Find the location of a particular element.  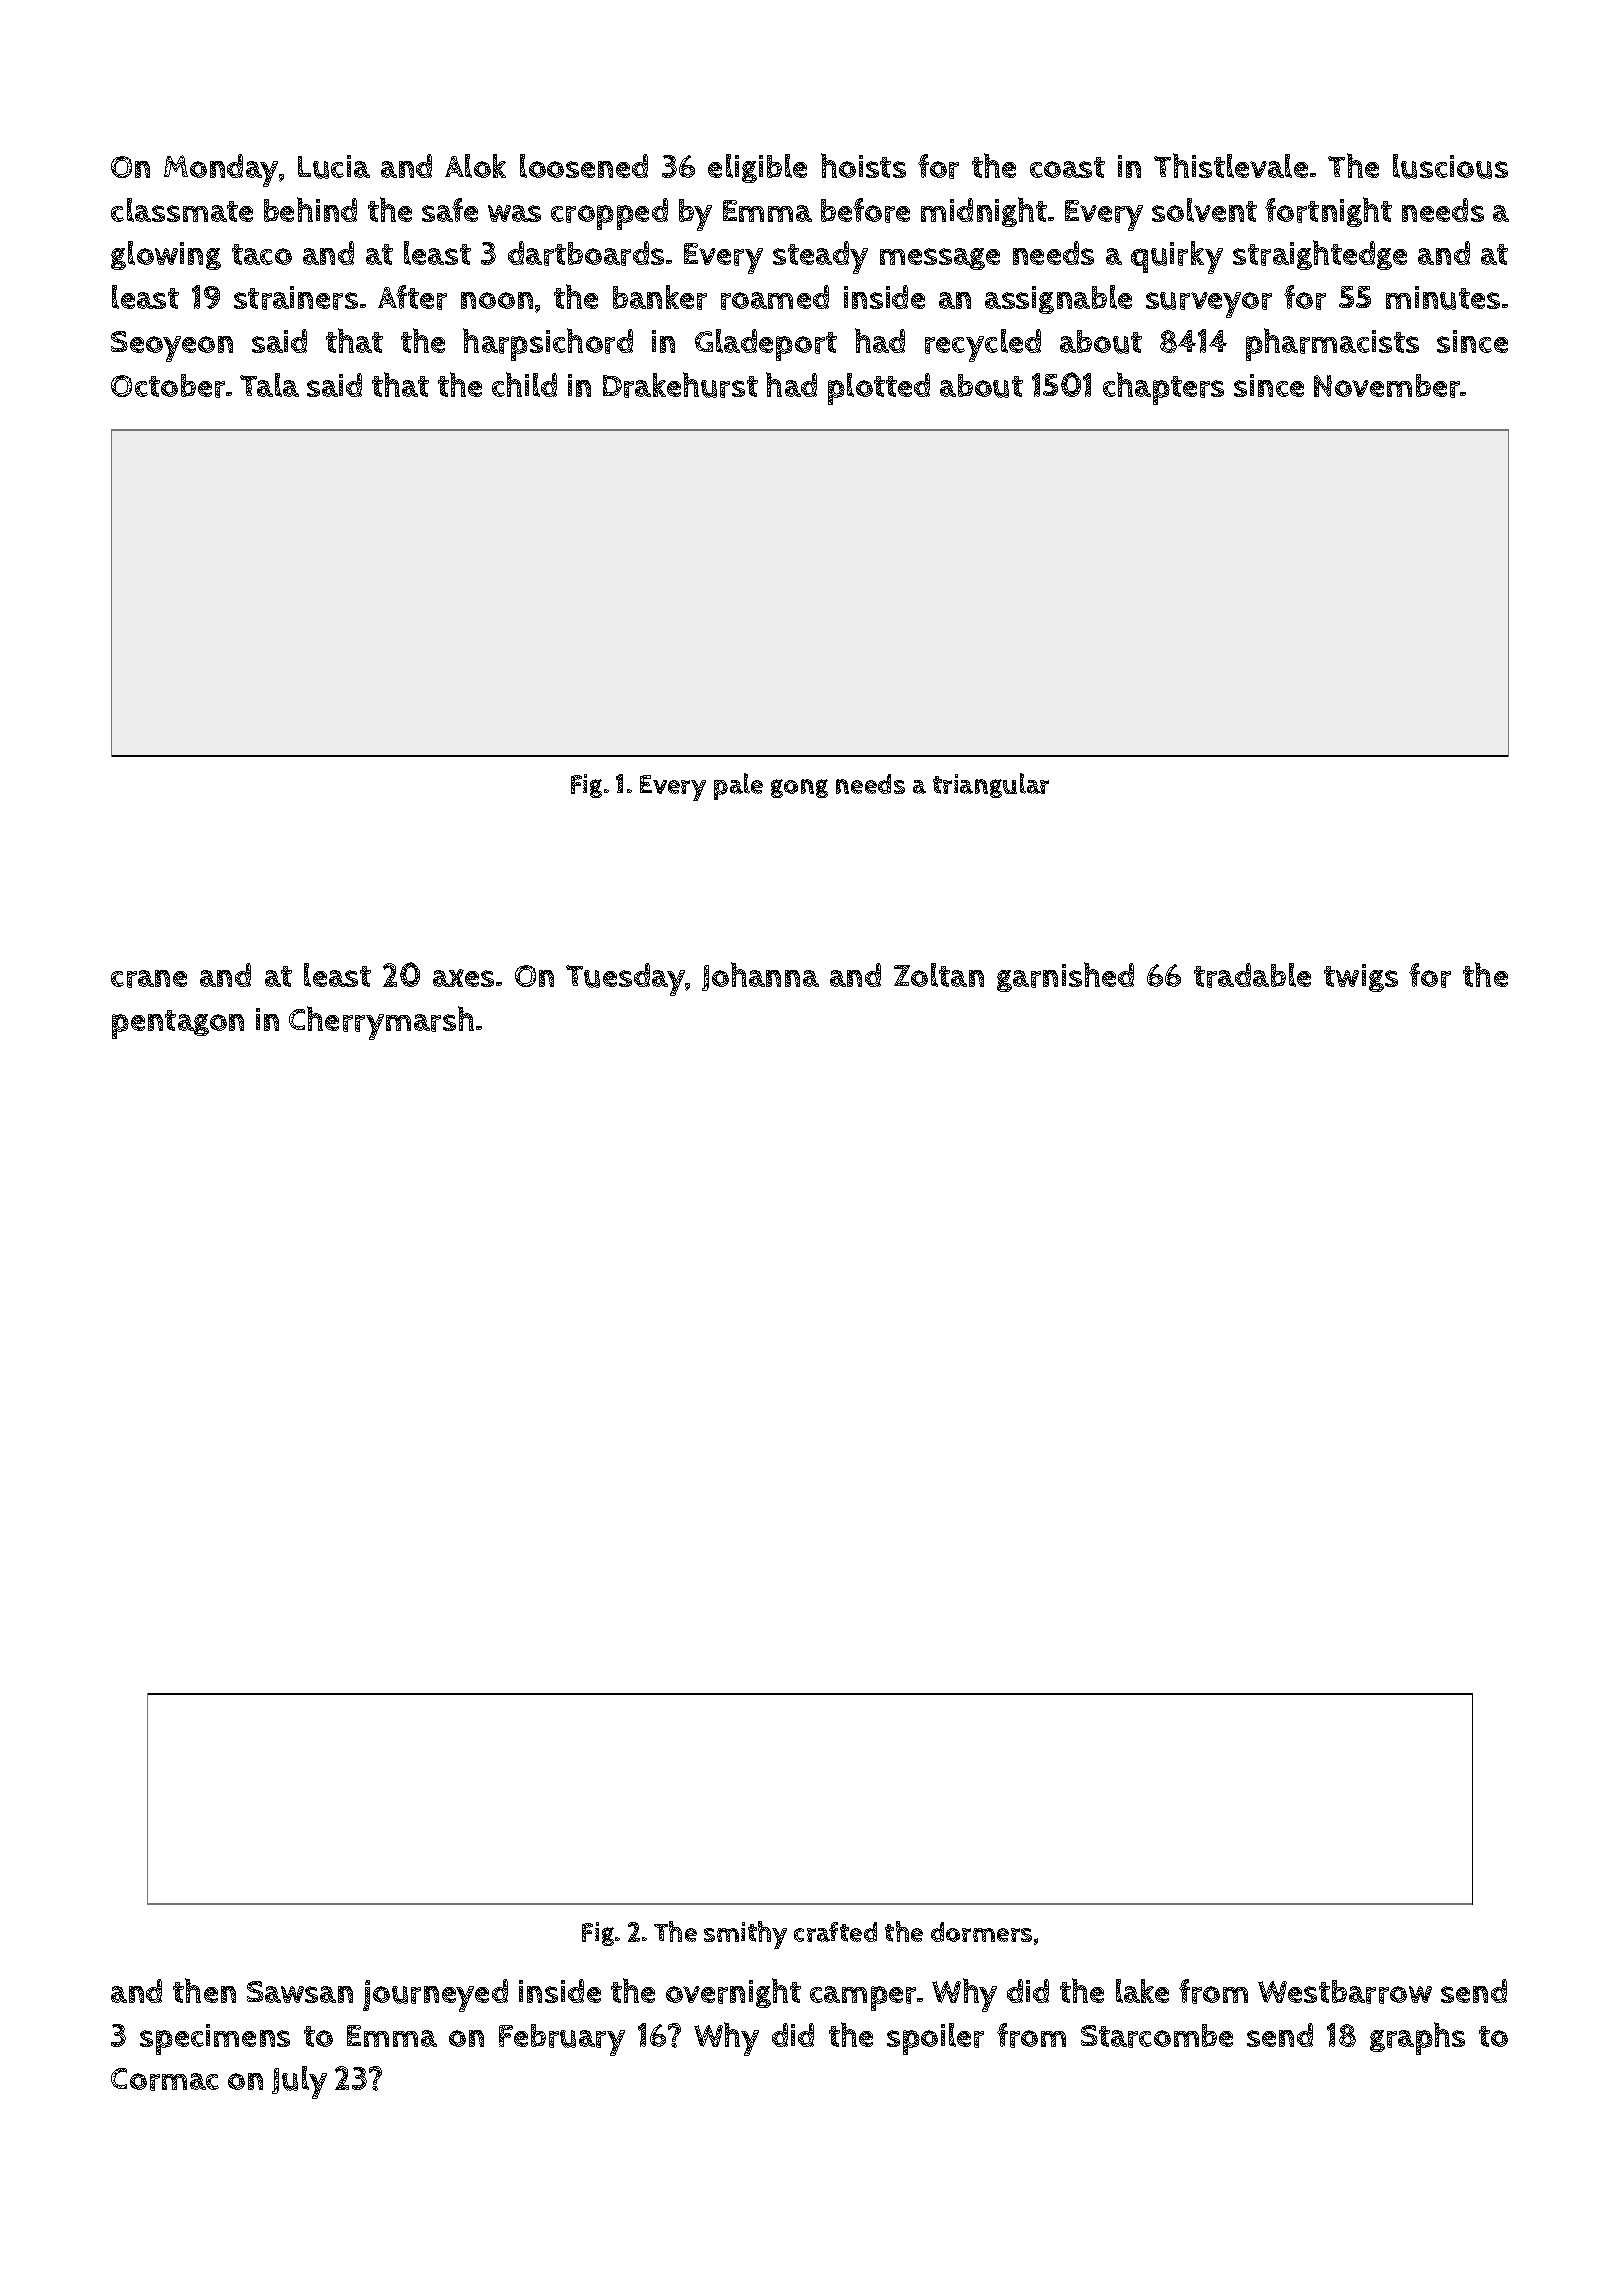

coast is located at coordinates (1067, 167).
